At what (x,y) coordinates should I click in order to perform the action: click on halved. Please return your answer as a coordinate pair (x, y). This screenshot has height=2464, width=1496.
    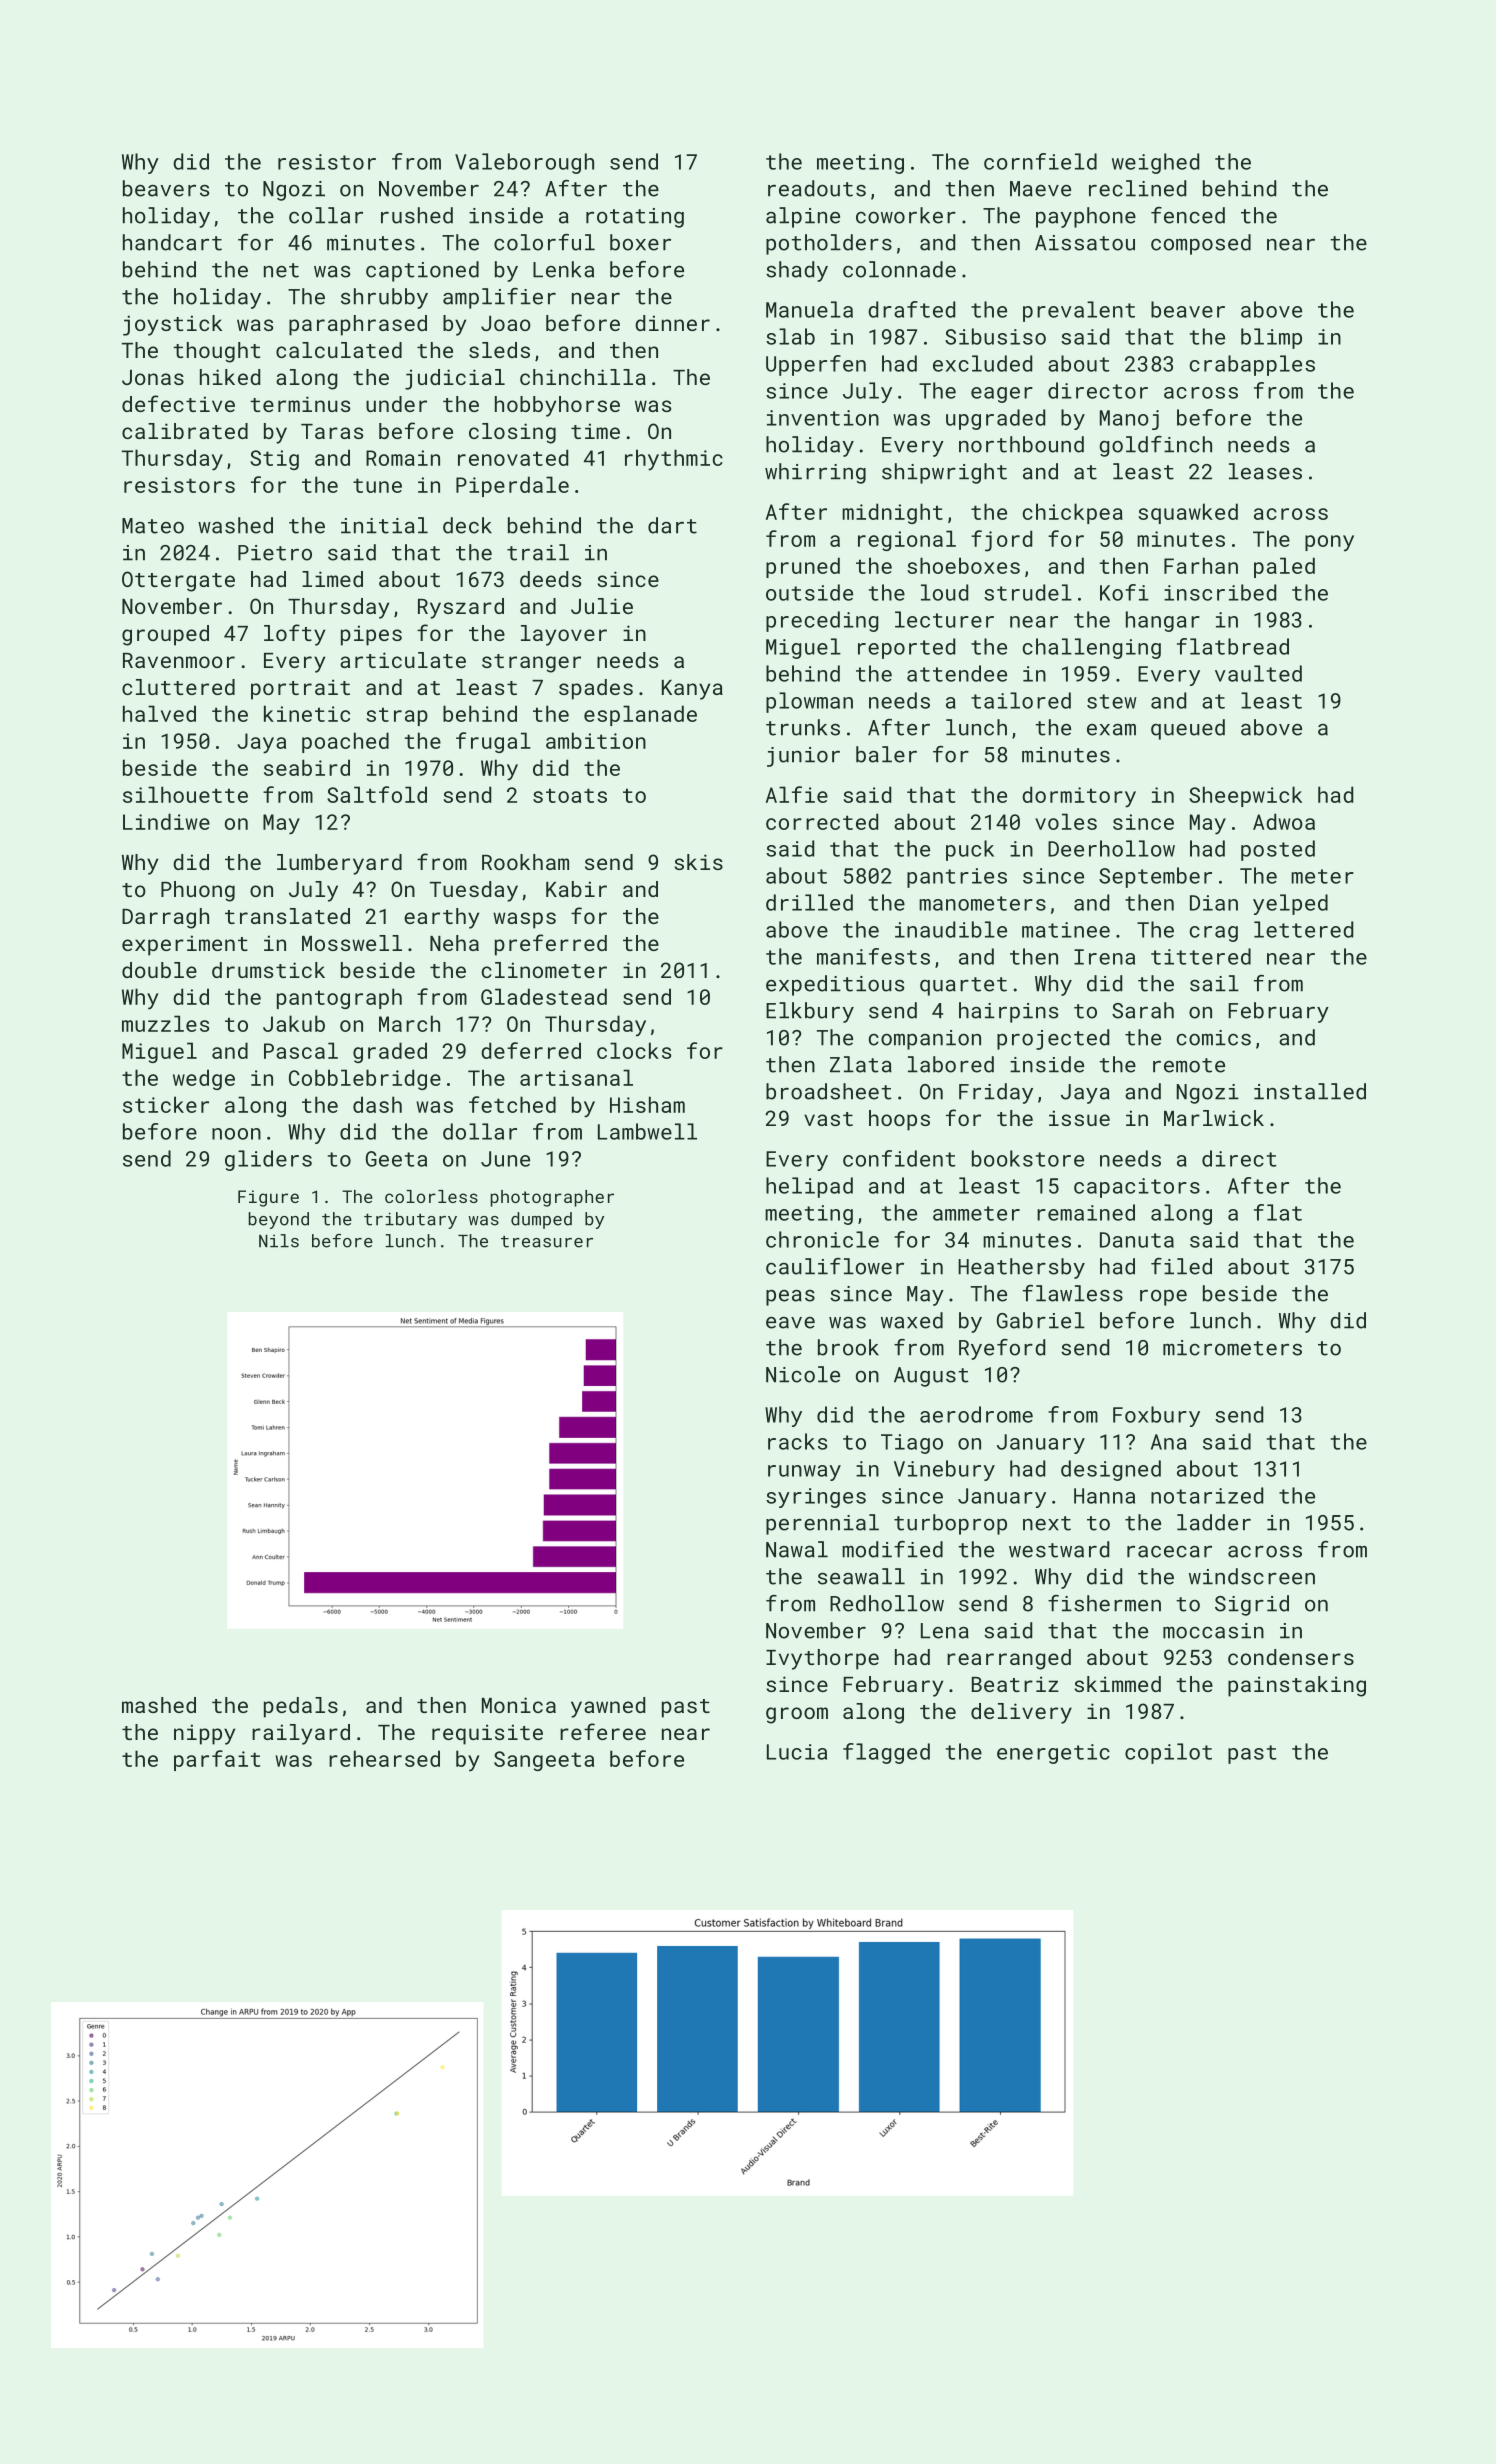
    Looking at the image, I should click on (159, 713).
